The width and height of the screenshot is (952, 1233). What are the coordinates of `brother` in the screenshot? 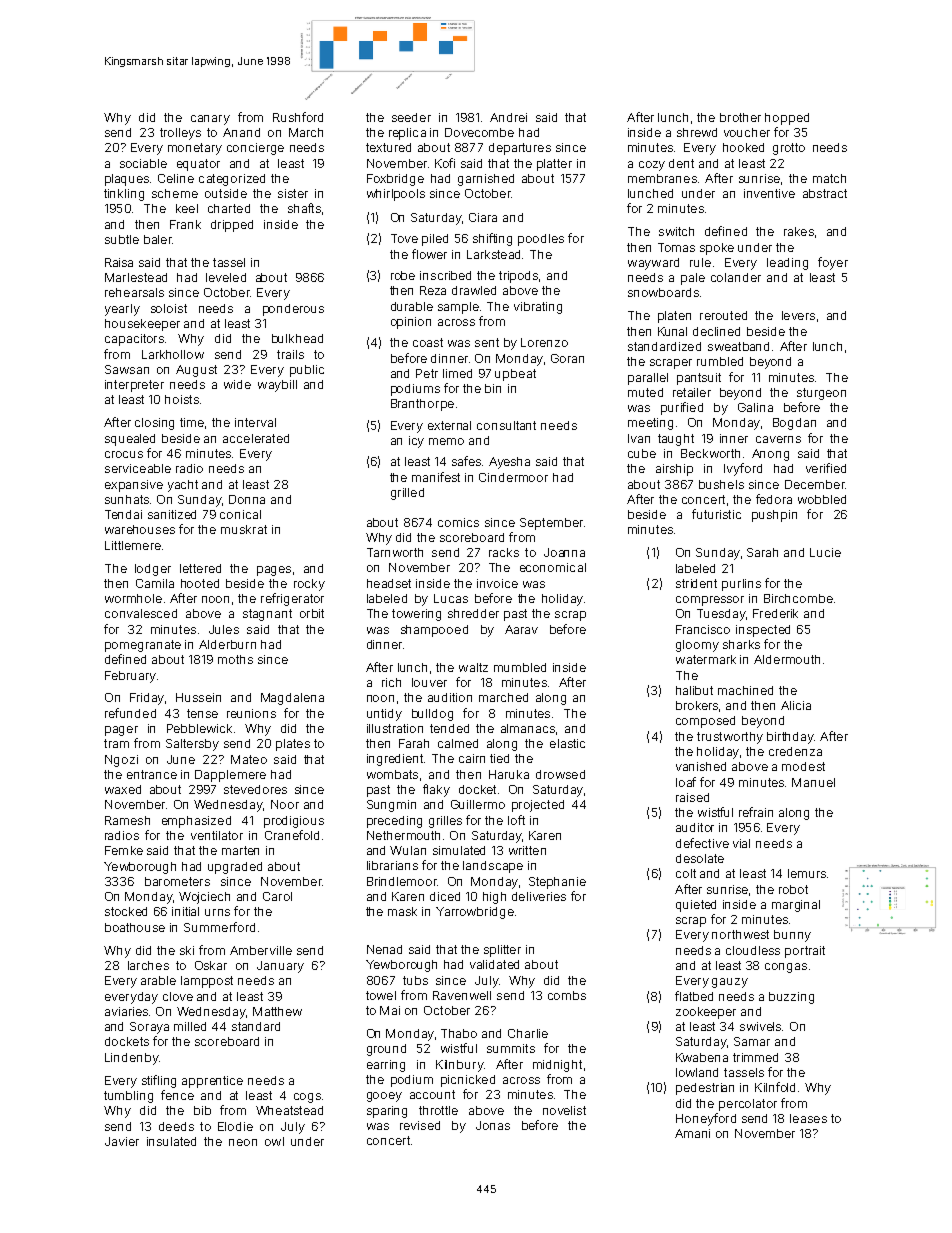 It's located at (740, 117).
